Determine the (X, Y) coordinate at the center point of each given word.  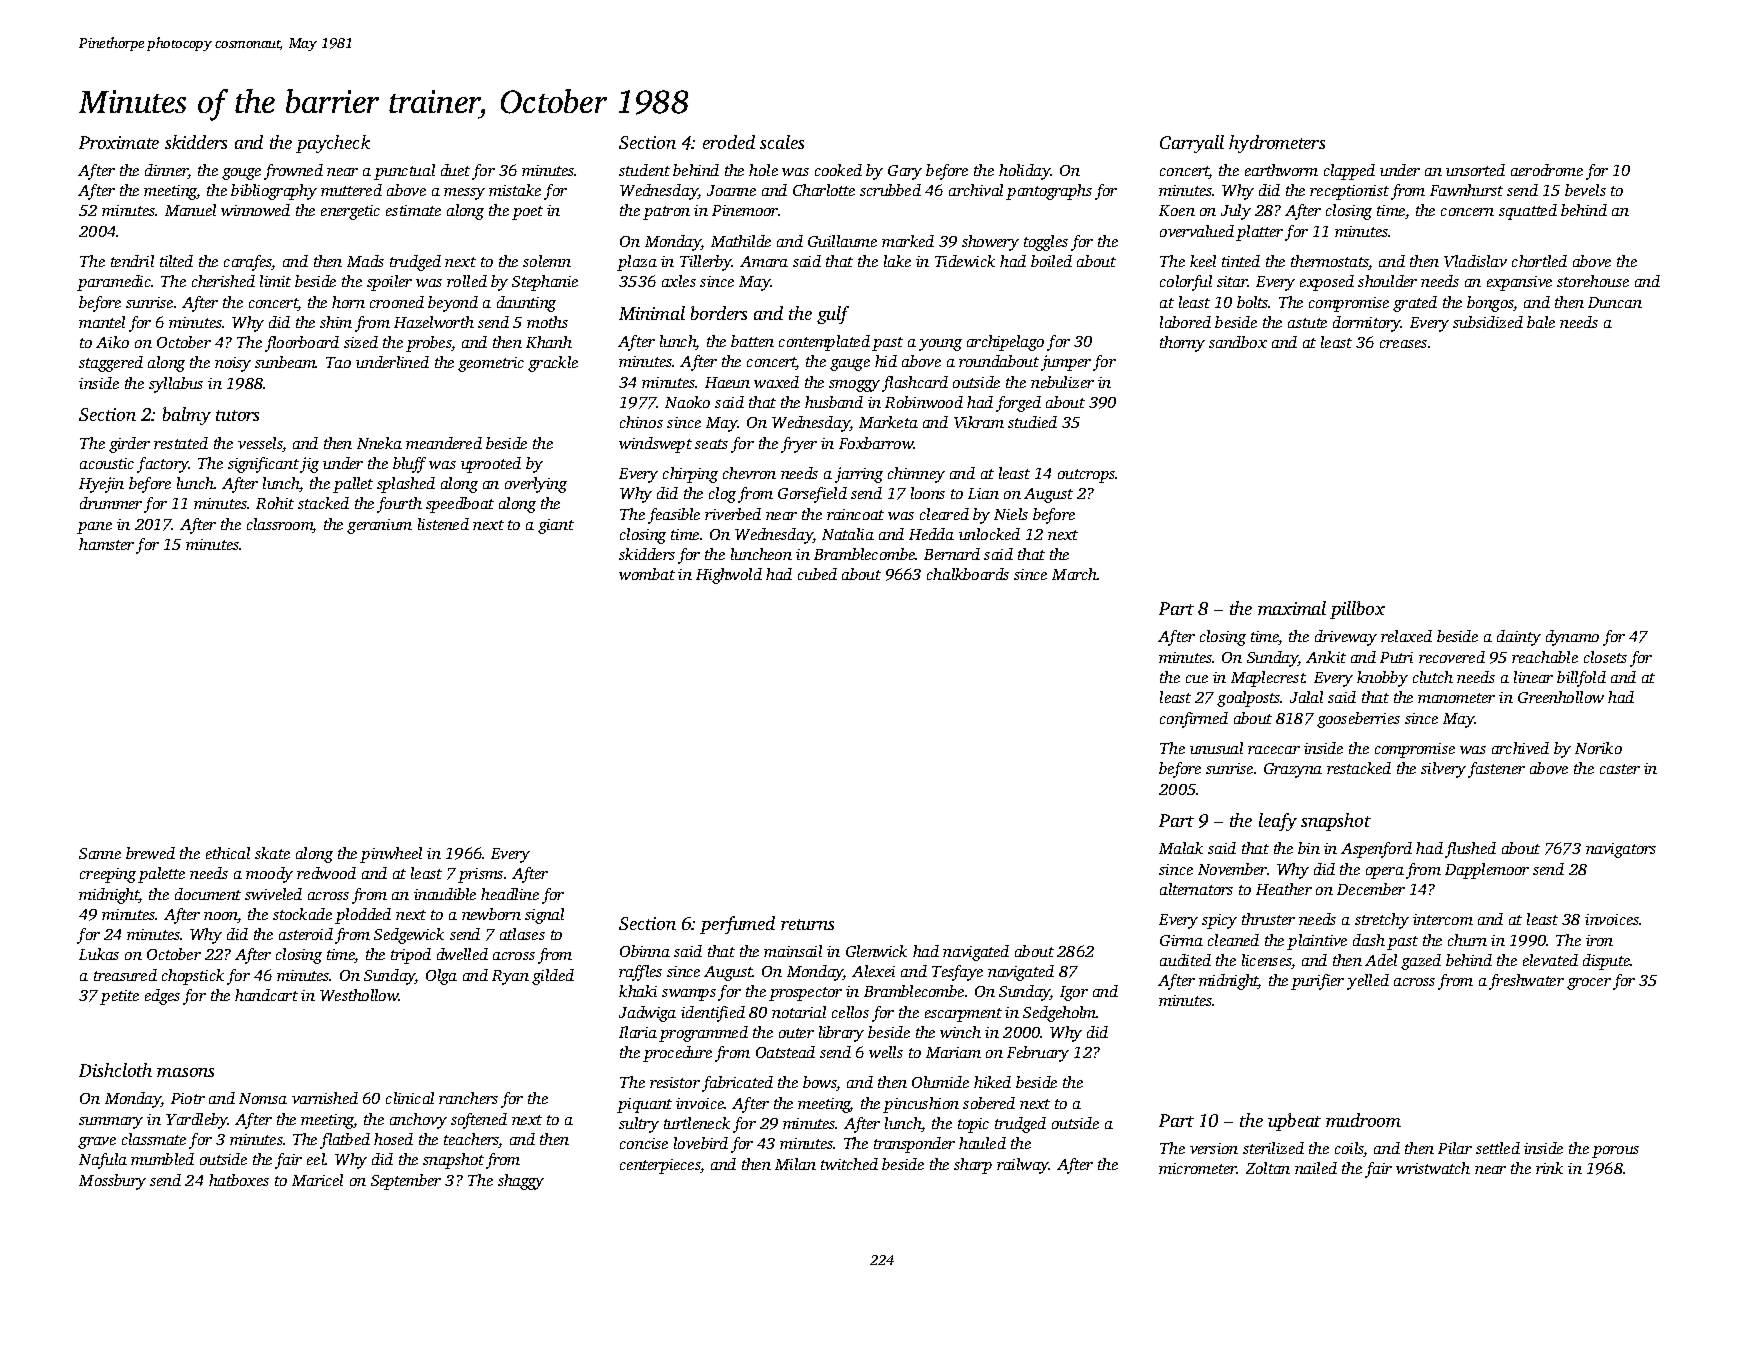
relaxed (1406, 636)
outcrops (1086, 476)
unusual (1216, 748)
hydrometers (1277, 144)
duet (455, 170)
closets (1605, 657)
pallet (353, 485)
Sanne (100, 853)
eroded (729, 142)
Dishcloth (115, 1070)
